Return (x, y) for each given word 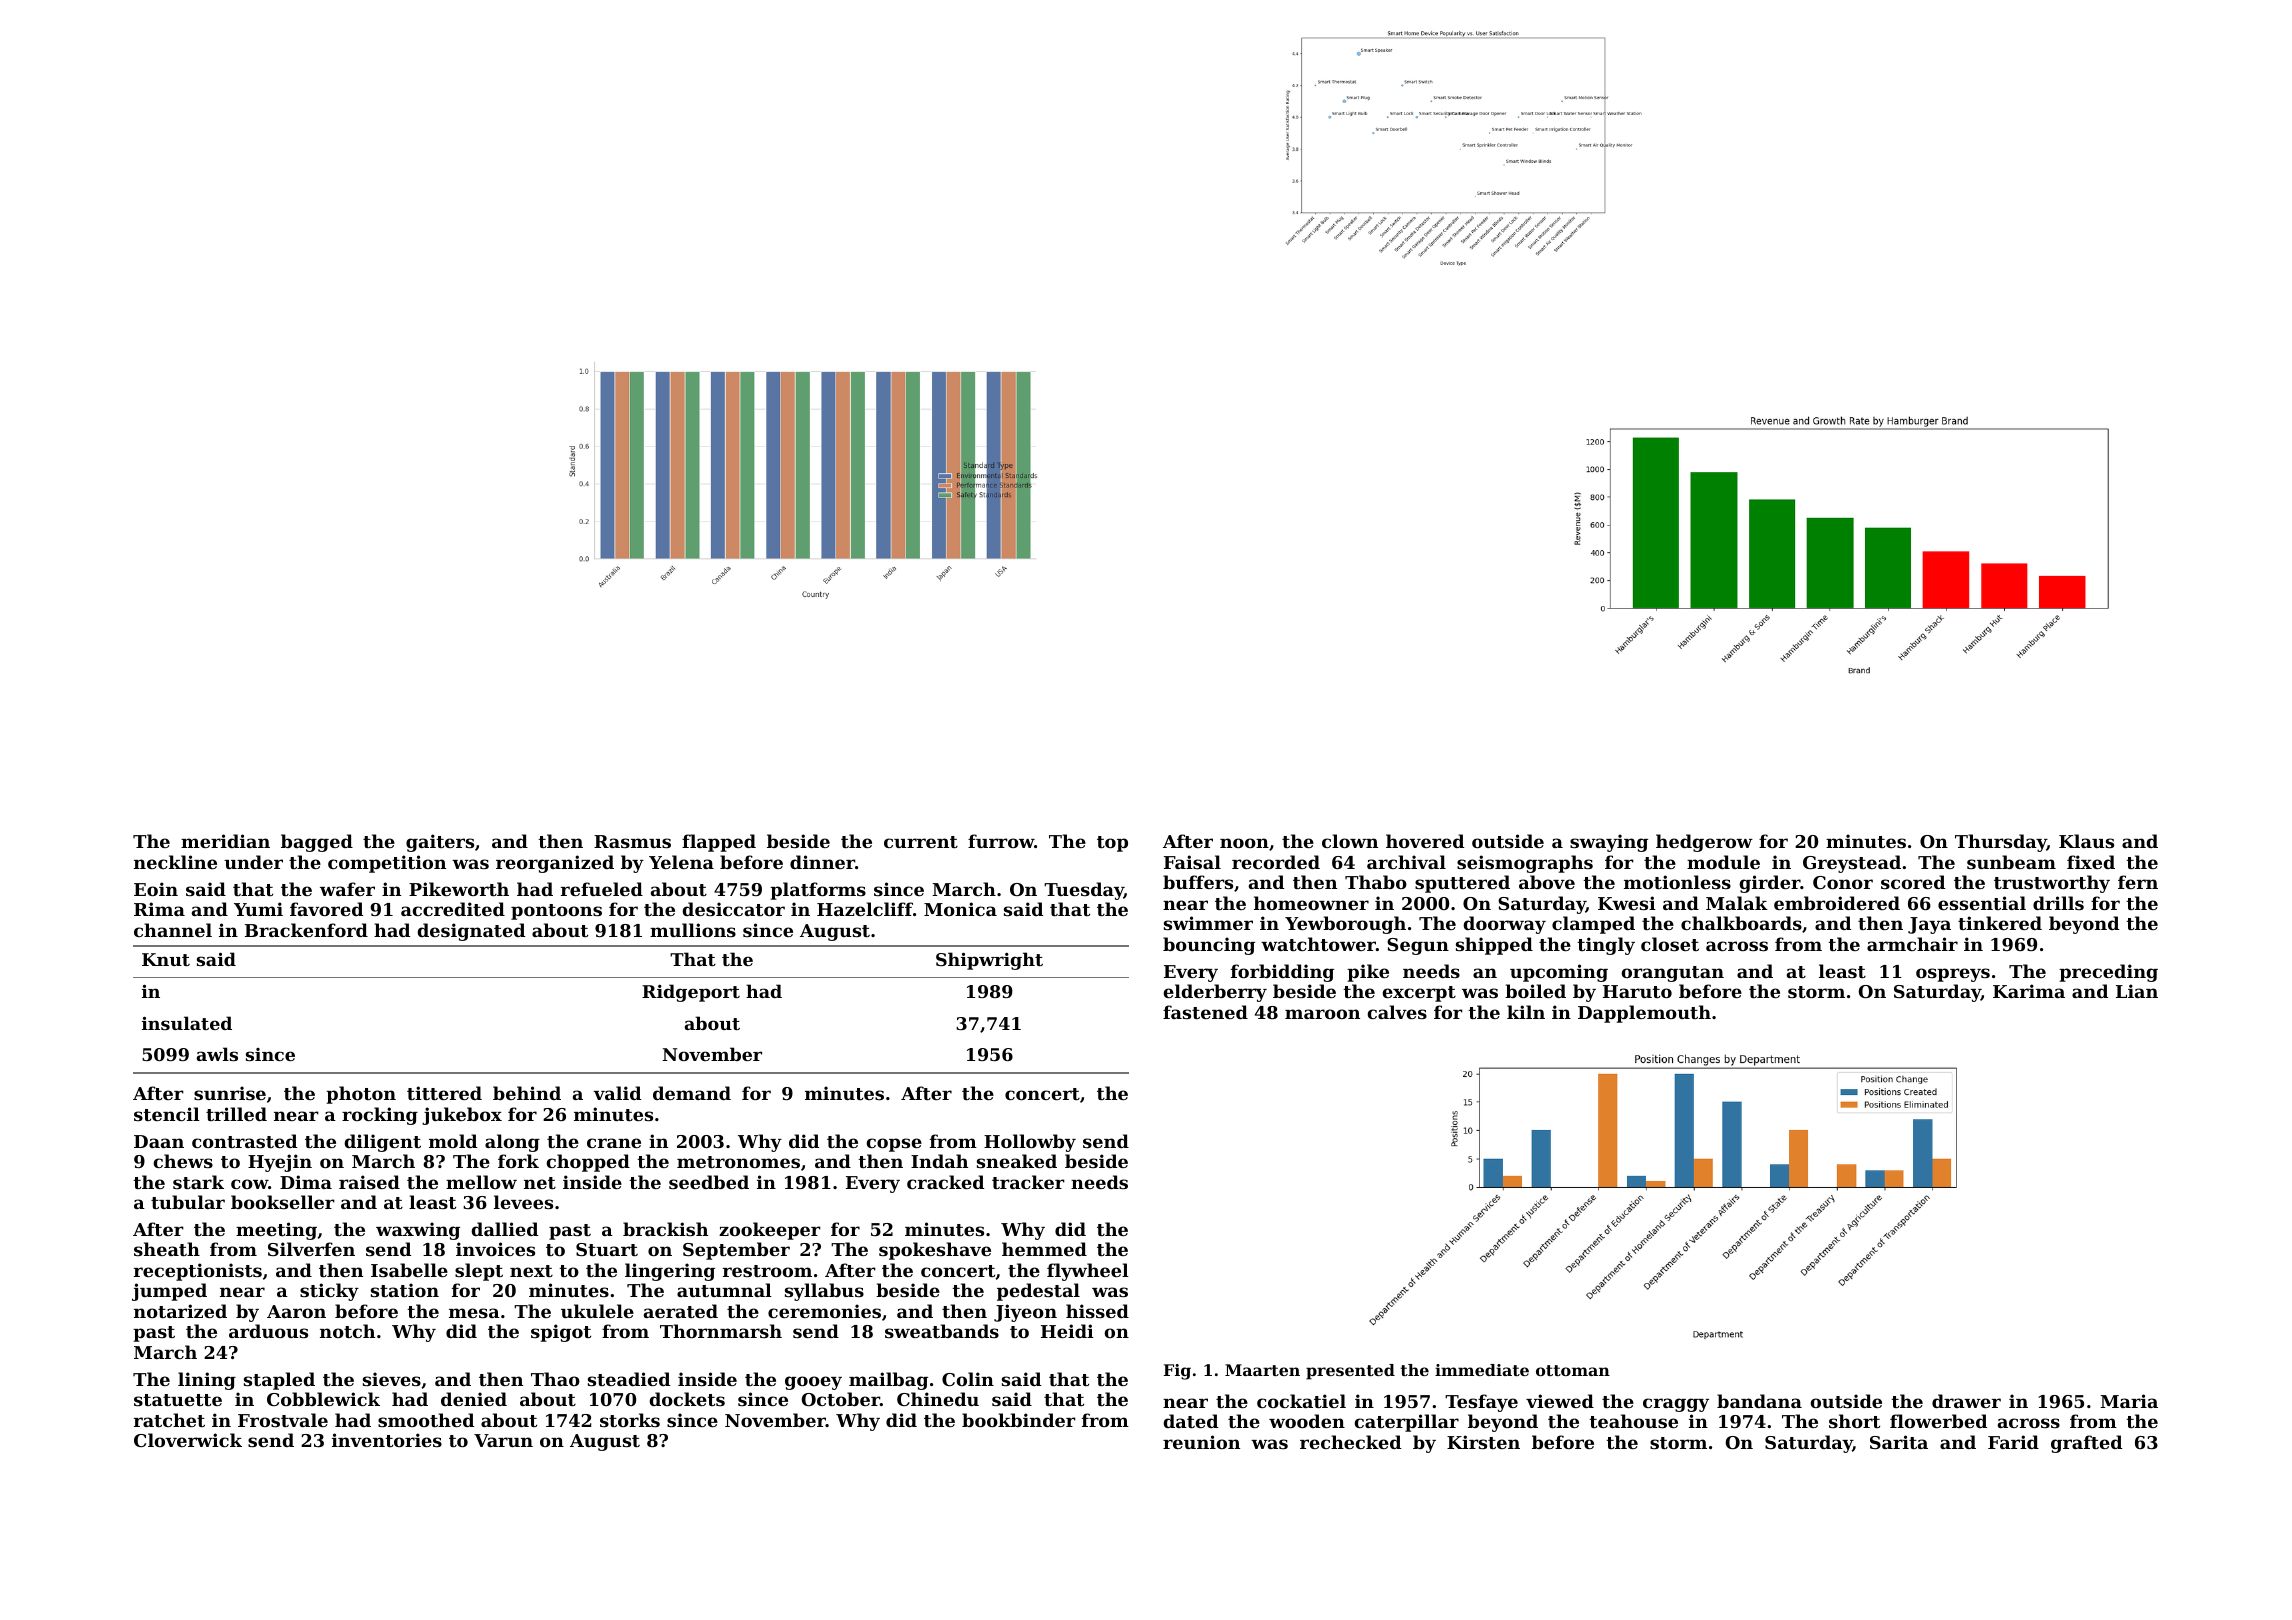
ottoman (1573, 1370)
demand (692, 1093)
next (531, 1271)
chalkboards (1741, 923)
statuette (178, 1400)
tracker (1028, 1182)
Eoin (156, 889)
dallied (504, 1229)
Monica (960, 909)
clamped (1593, 925)
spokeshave (935, 1251)
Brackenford (306, 930)
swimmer (1208, 923)
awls (217, 1054)
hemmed (1044, 1249)
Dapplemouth (1644, 1014)
